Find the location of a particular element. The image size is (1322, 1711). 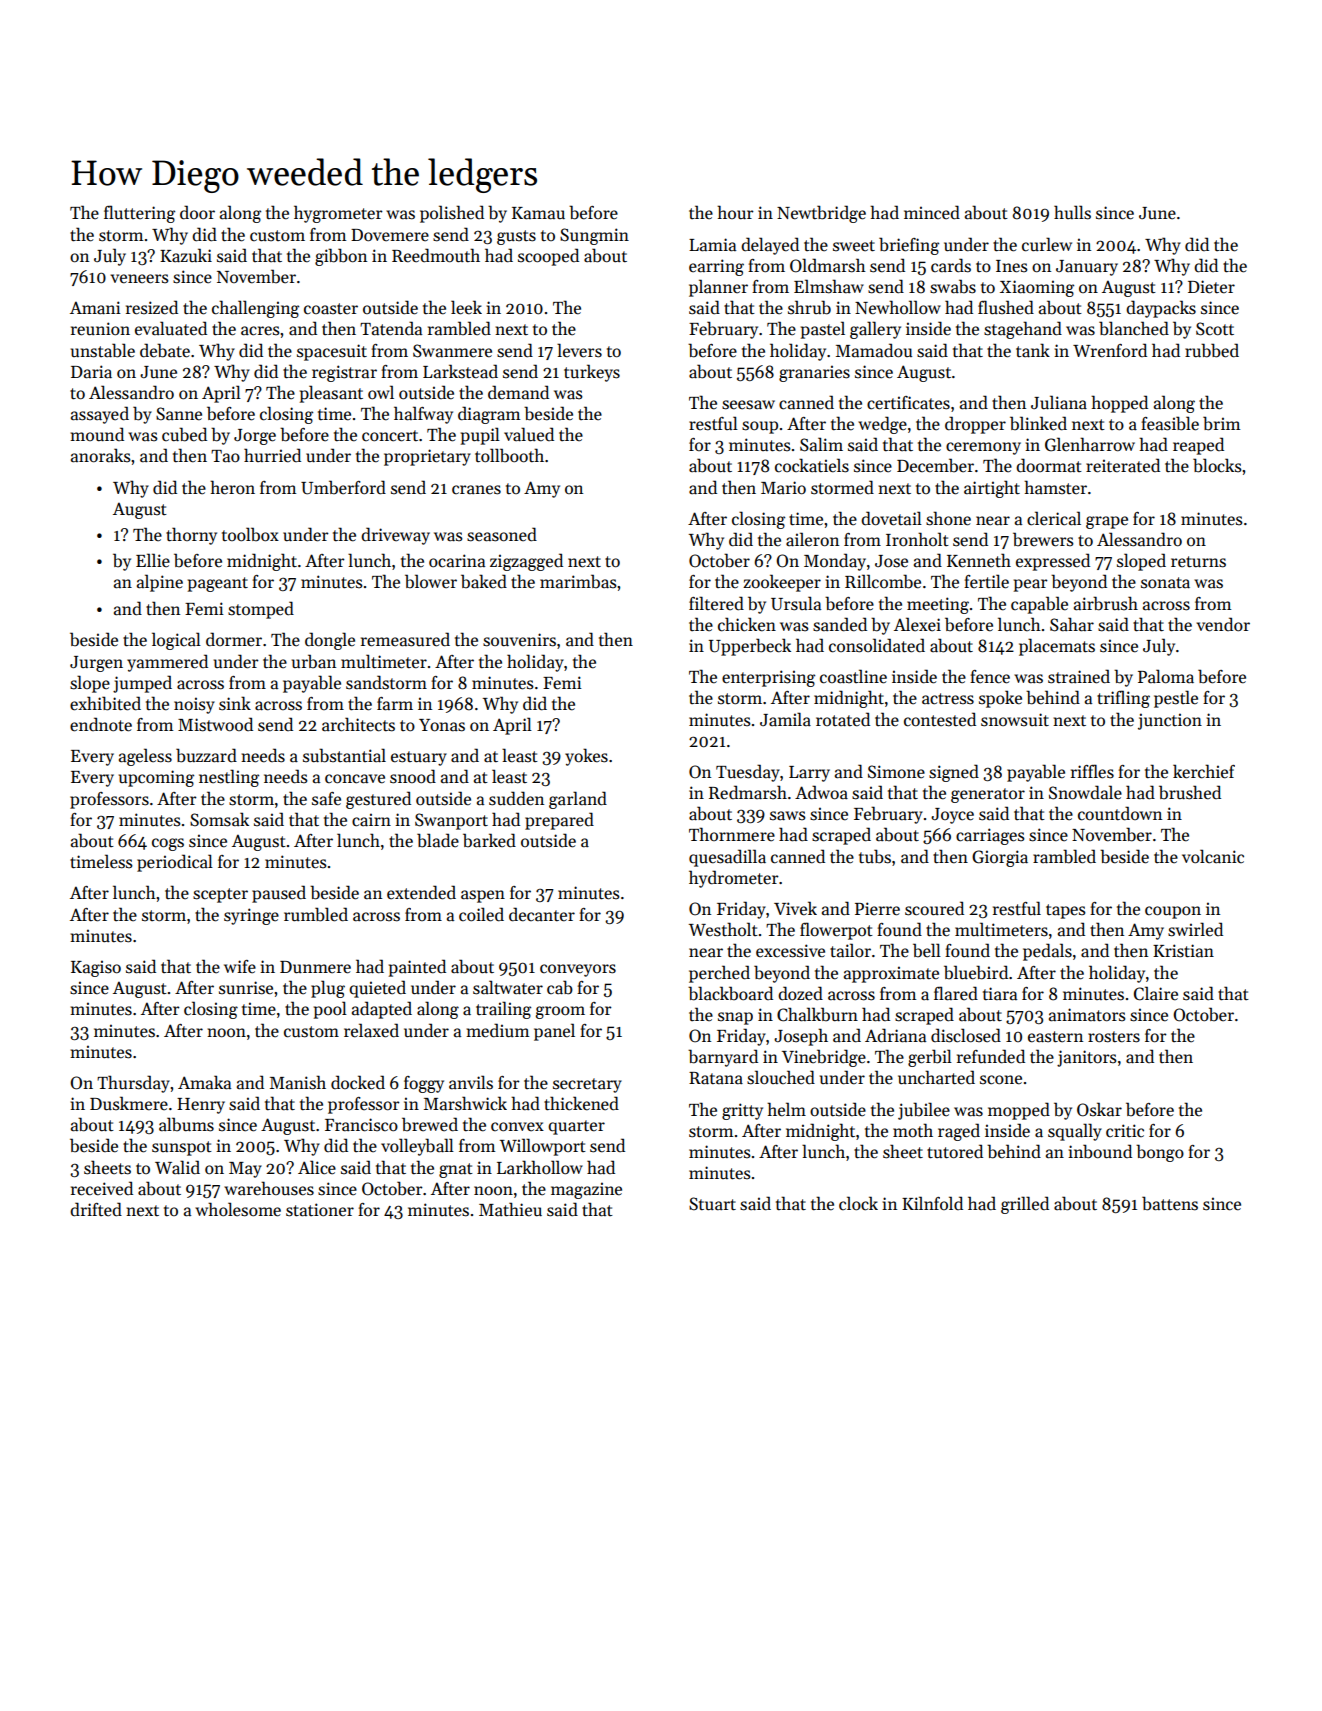

hygrometer is located at coordinates (338, 214).
